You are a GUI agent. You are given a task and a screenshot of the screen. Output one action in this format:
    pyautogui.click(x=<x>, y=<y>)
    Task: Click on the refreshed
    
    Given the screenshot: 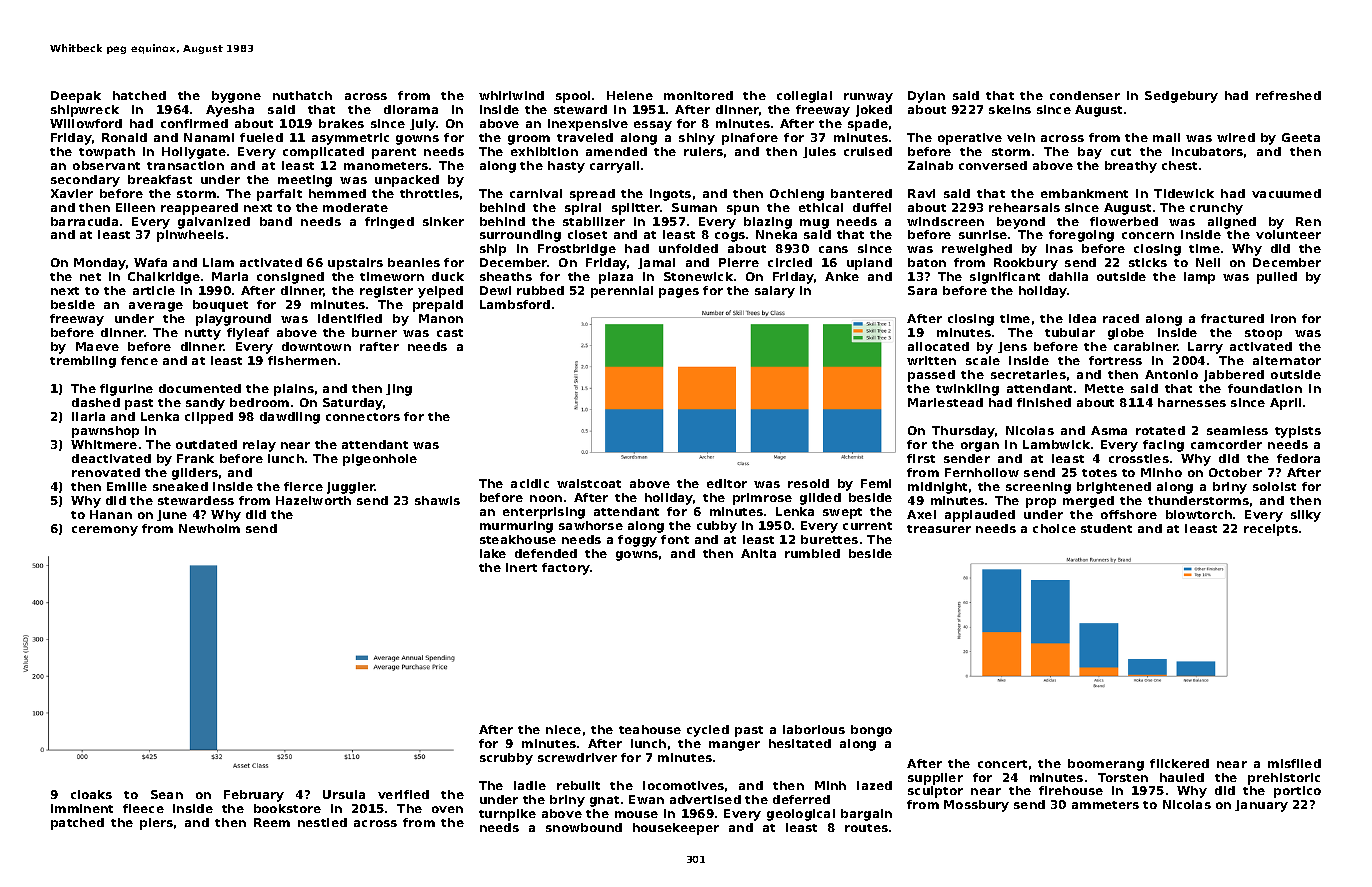 What is the action you would take?
    pyautogui.click(x=1288, y=95)
